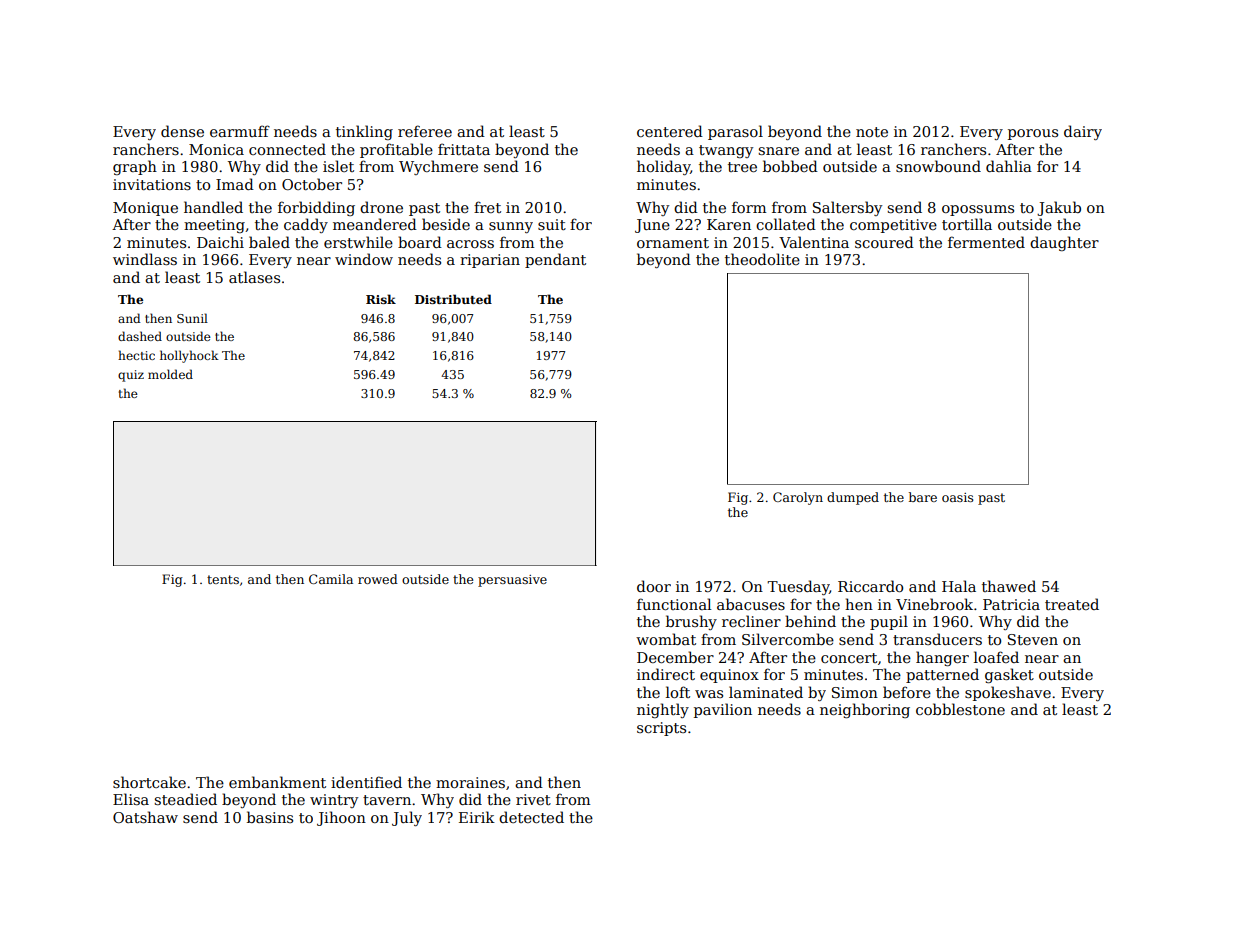 The width and height of the screenshot is (1233, 952). Describe the element at coordinates (438, 167) in the screenshot. I see `Wychmere` at that location.
